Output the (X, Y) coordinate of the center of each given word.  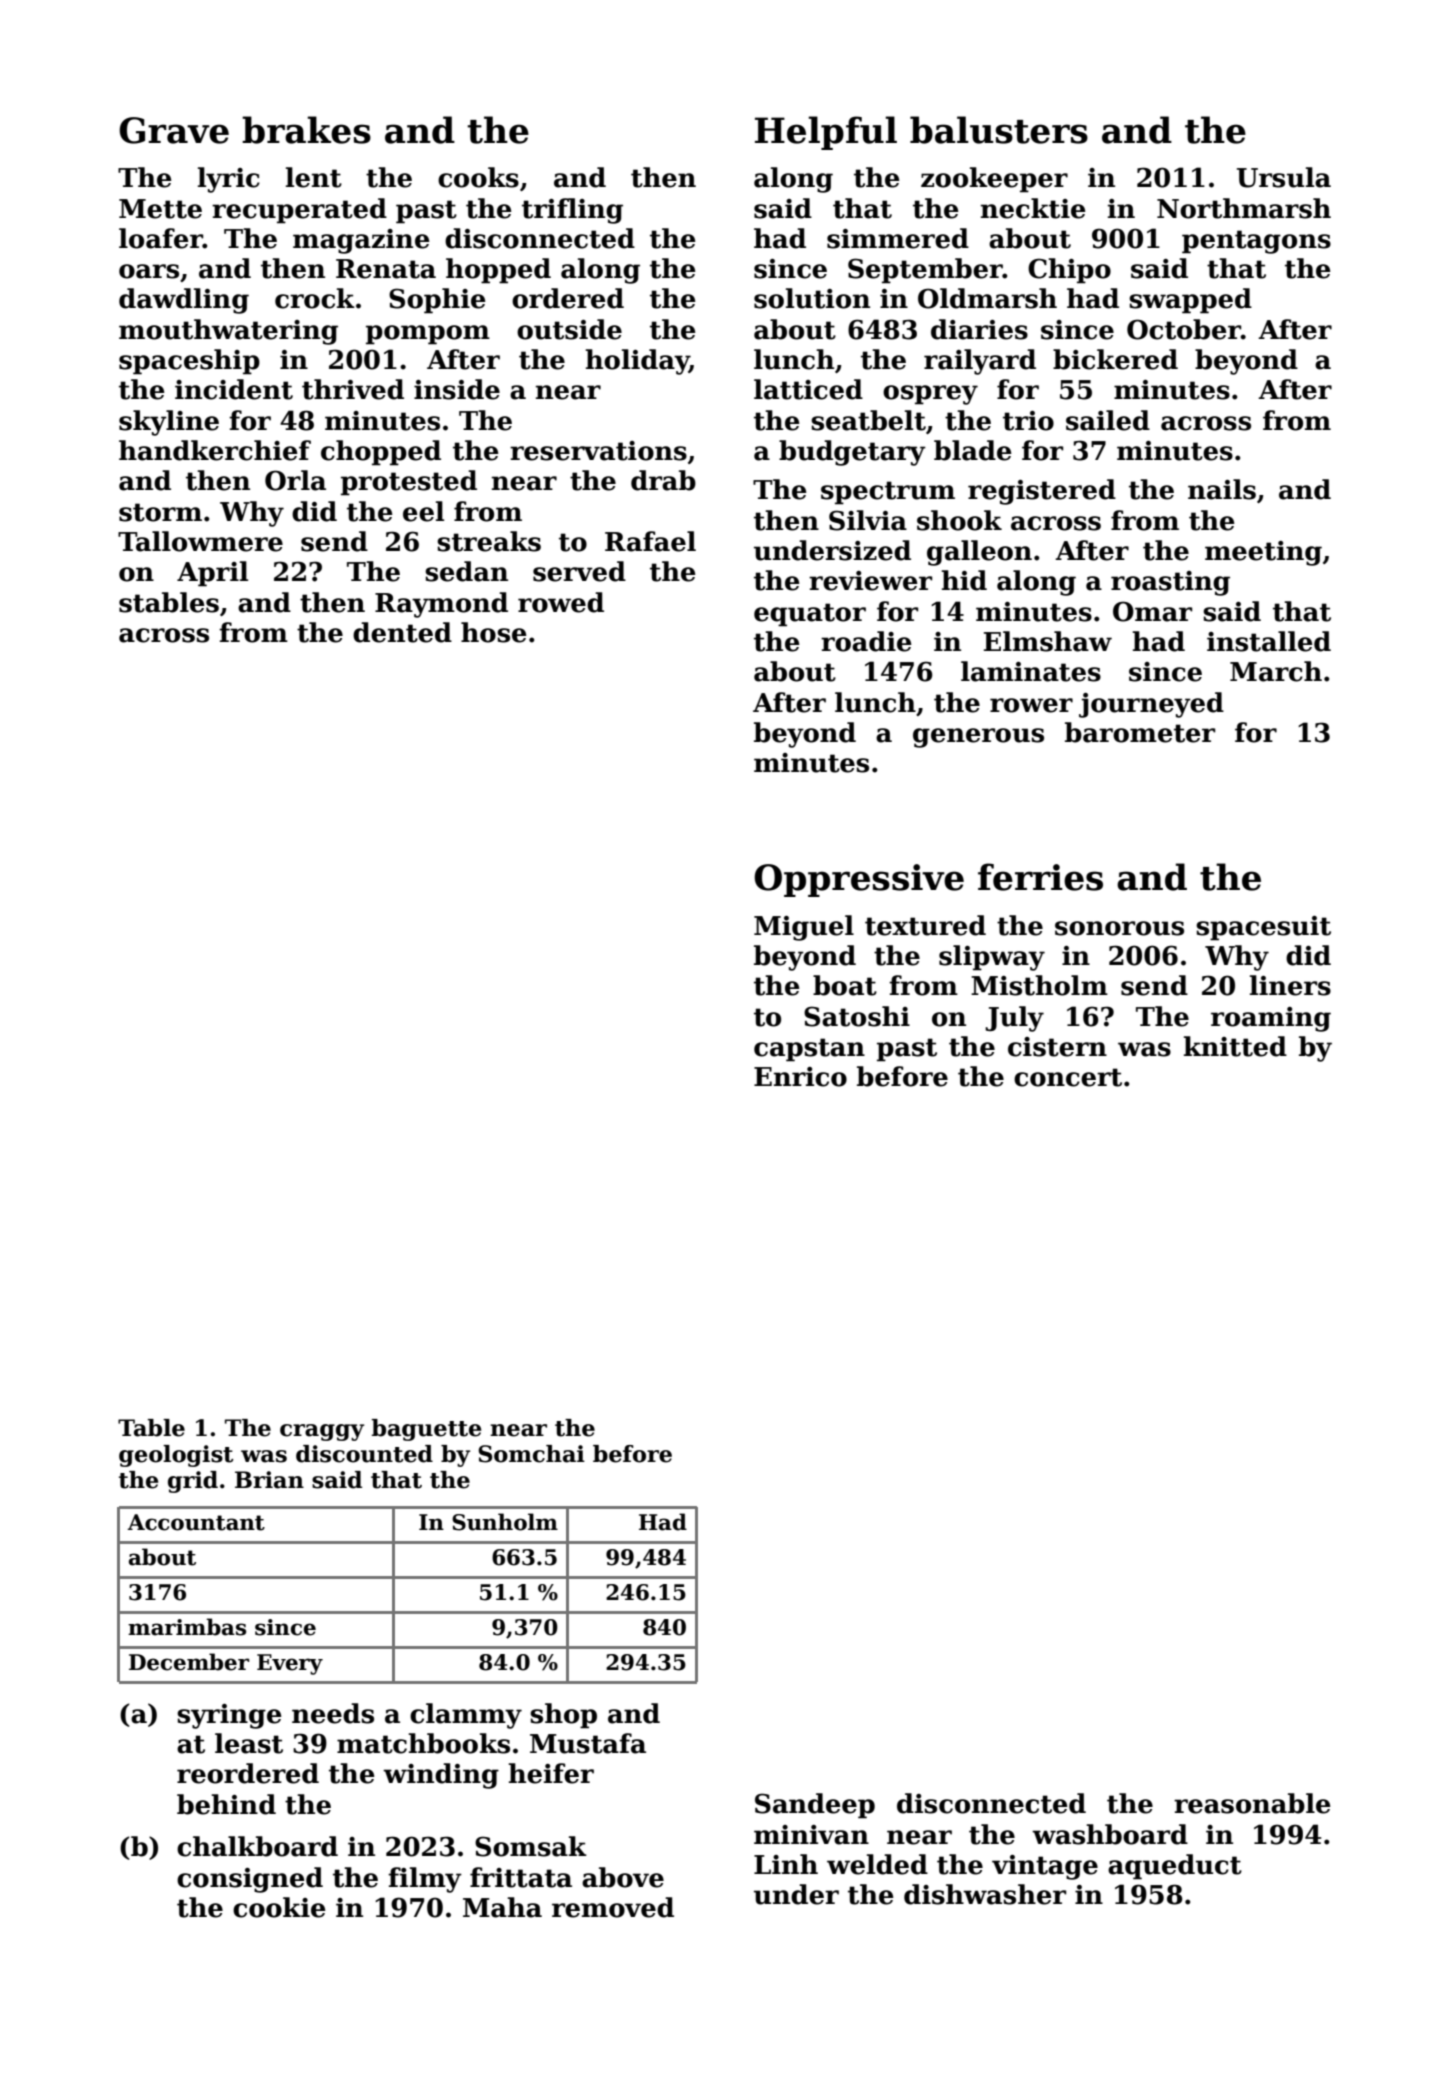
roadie (866, 641)
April (212, 574)
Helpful (826, 133)
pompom (428, 335)
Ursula (1284, 177)
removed (613, 1907)
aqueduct (1175, 1867)
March (1276, 671)
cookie (279, 1907)
